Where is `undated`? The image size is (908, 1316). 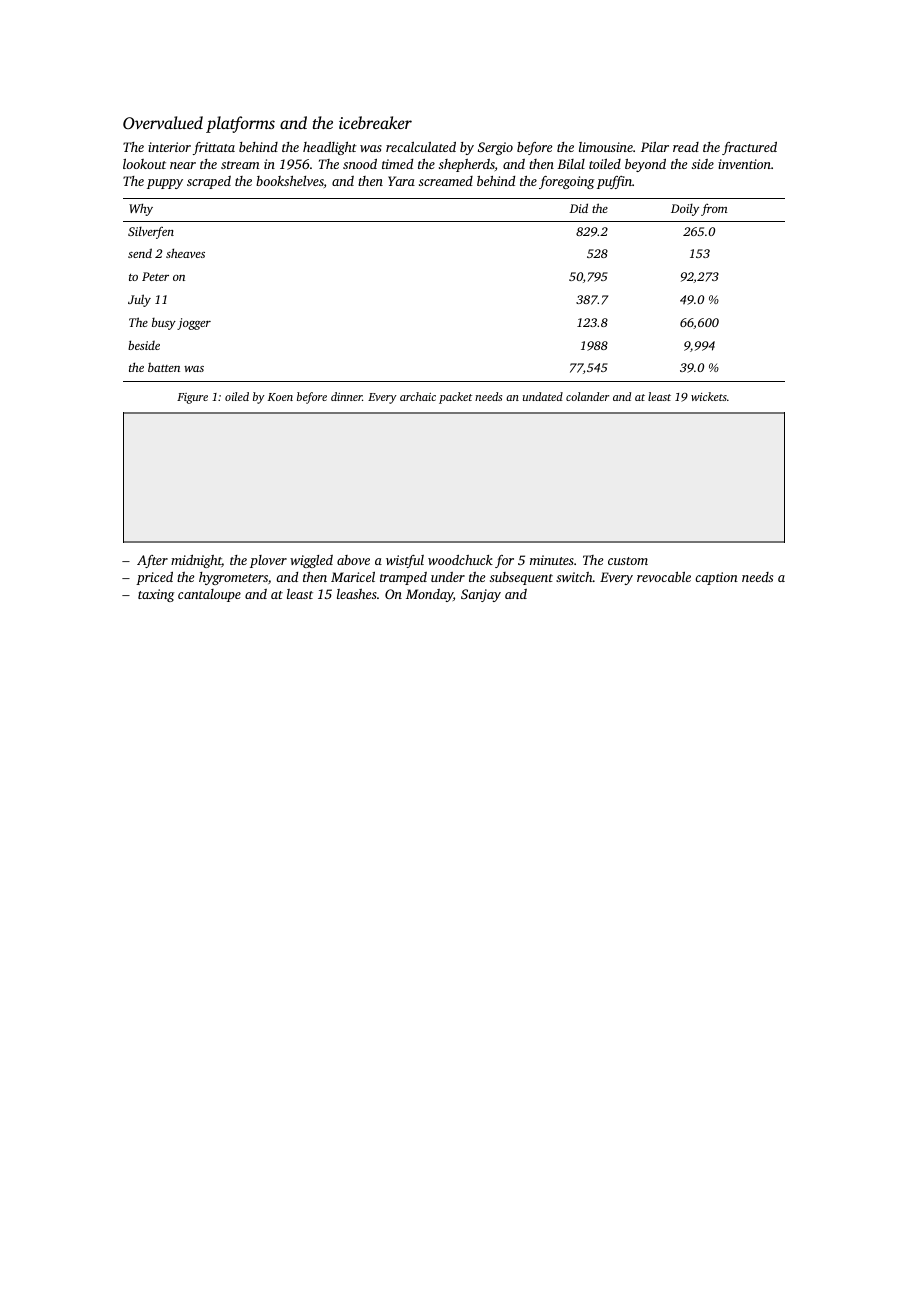
undated is located at coordinates (543, 396).
